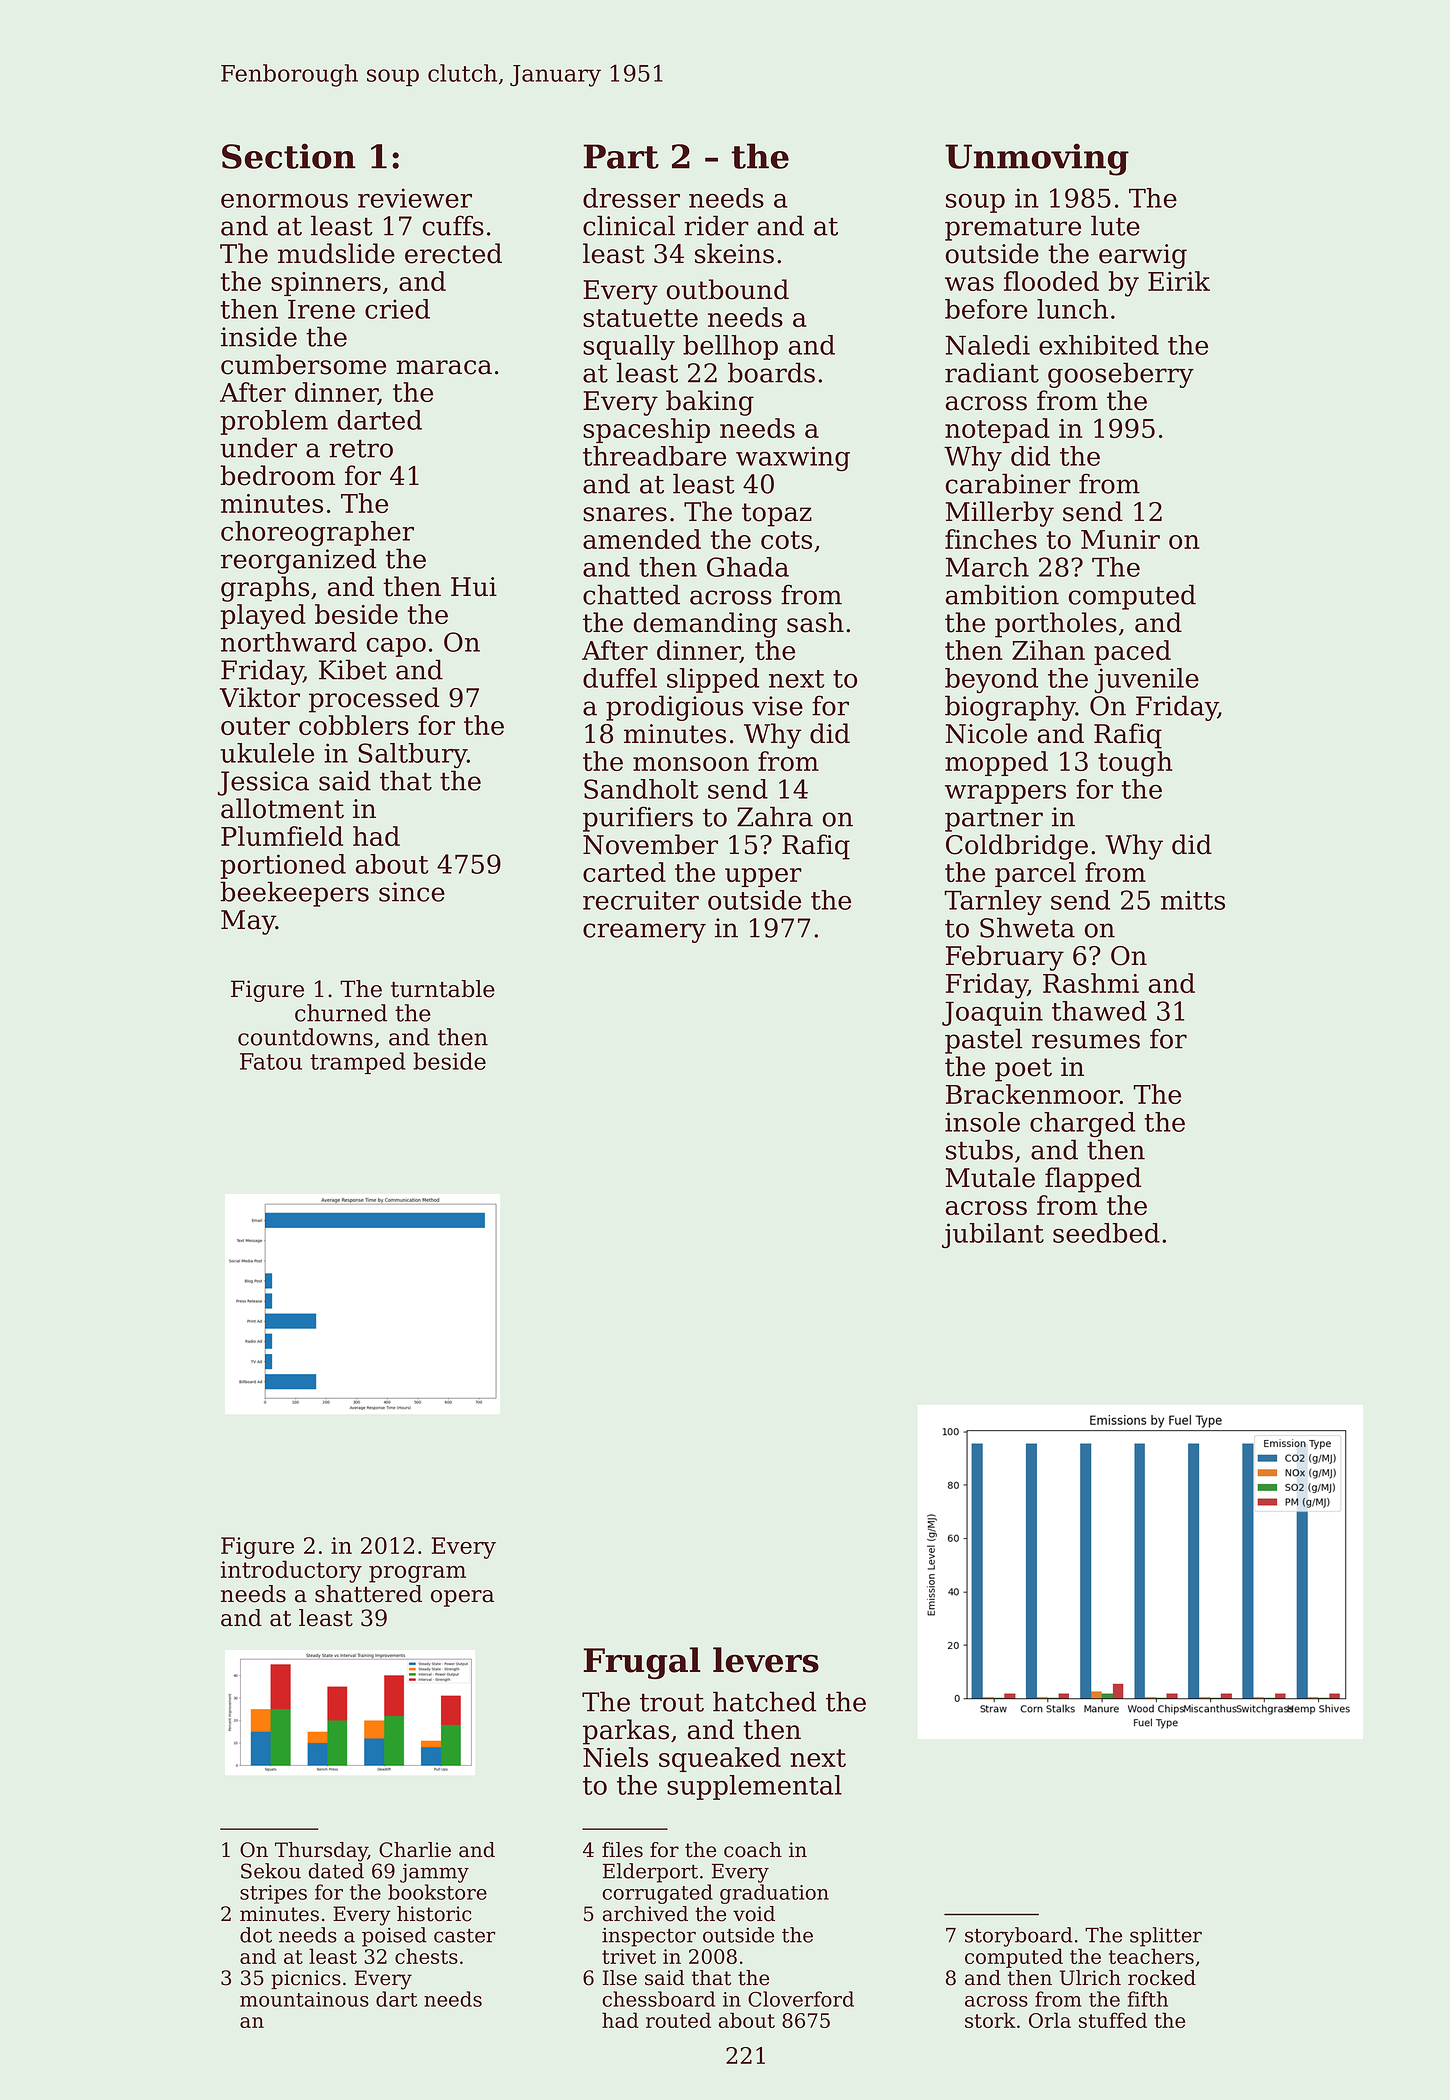  Describe the element at coordinates (993, 902) in the page. I see `Tarnley` at that location.
